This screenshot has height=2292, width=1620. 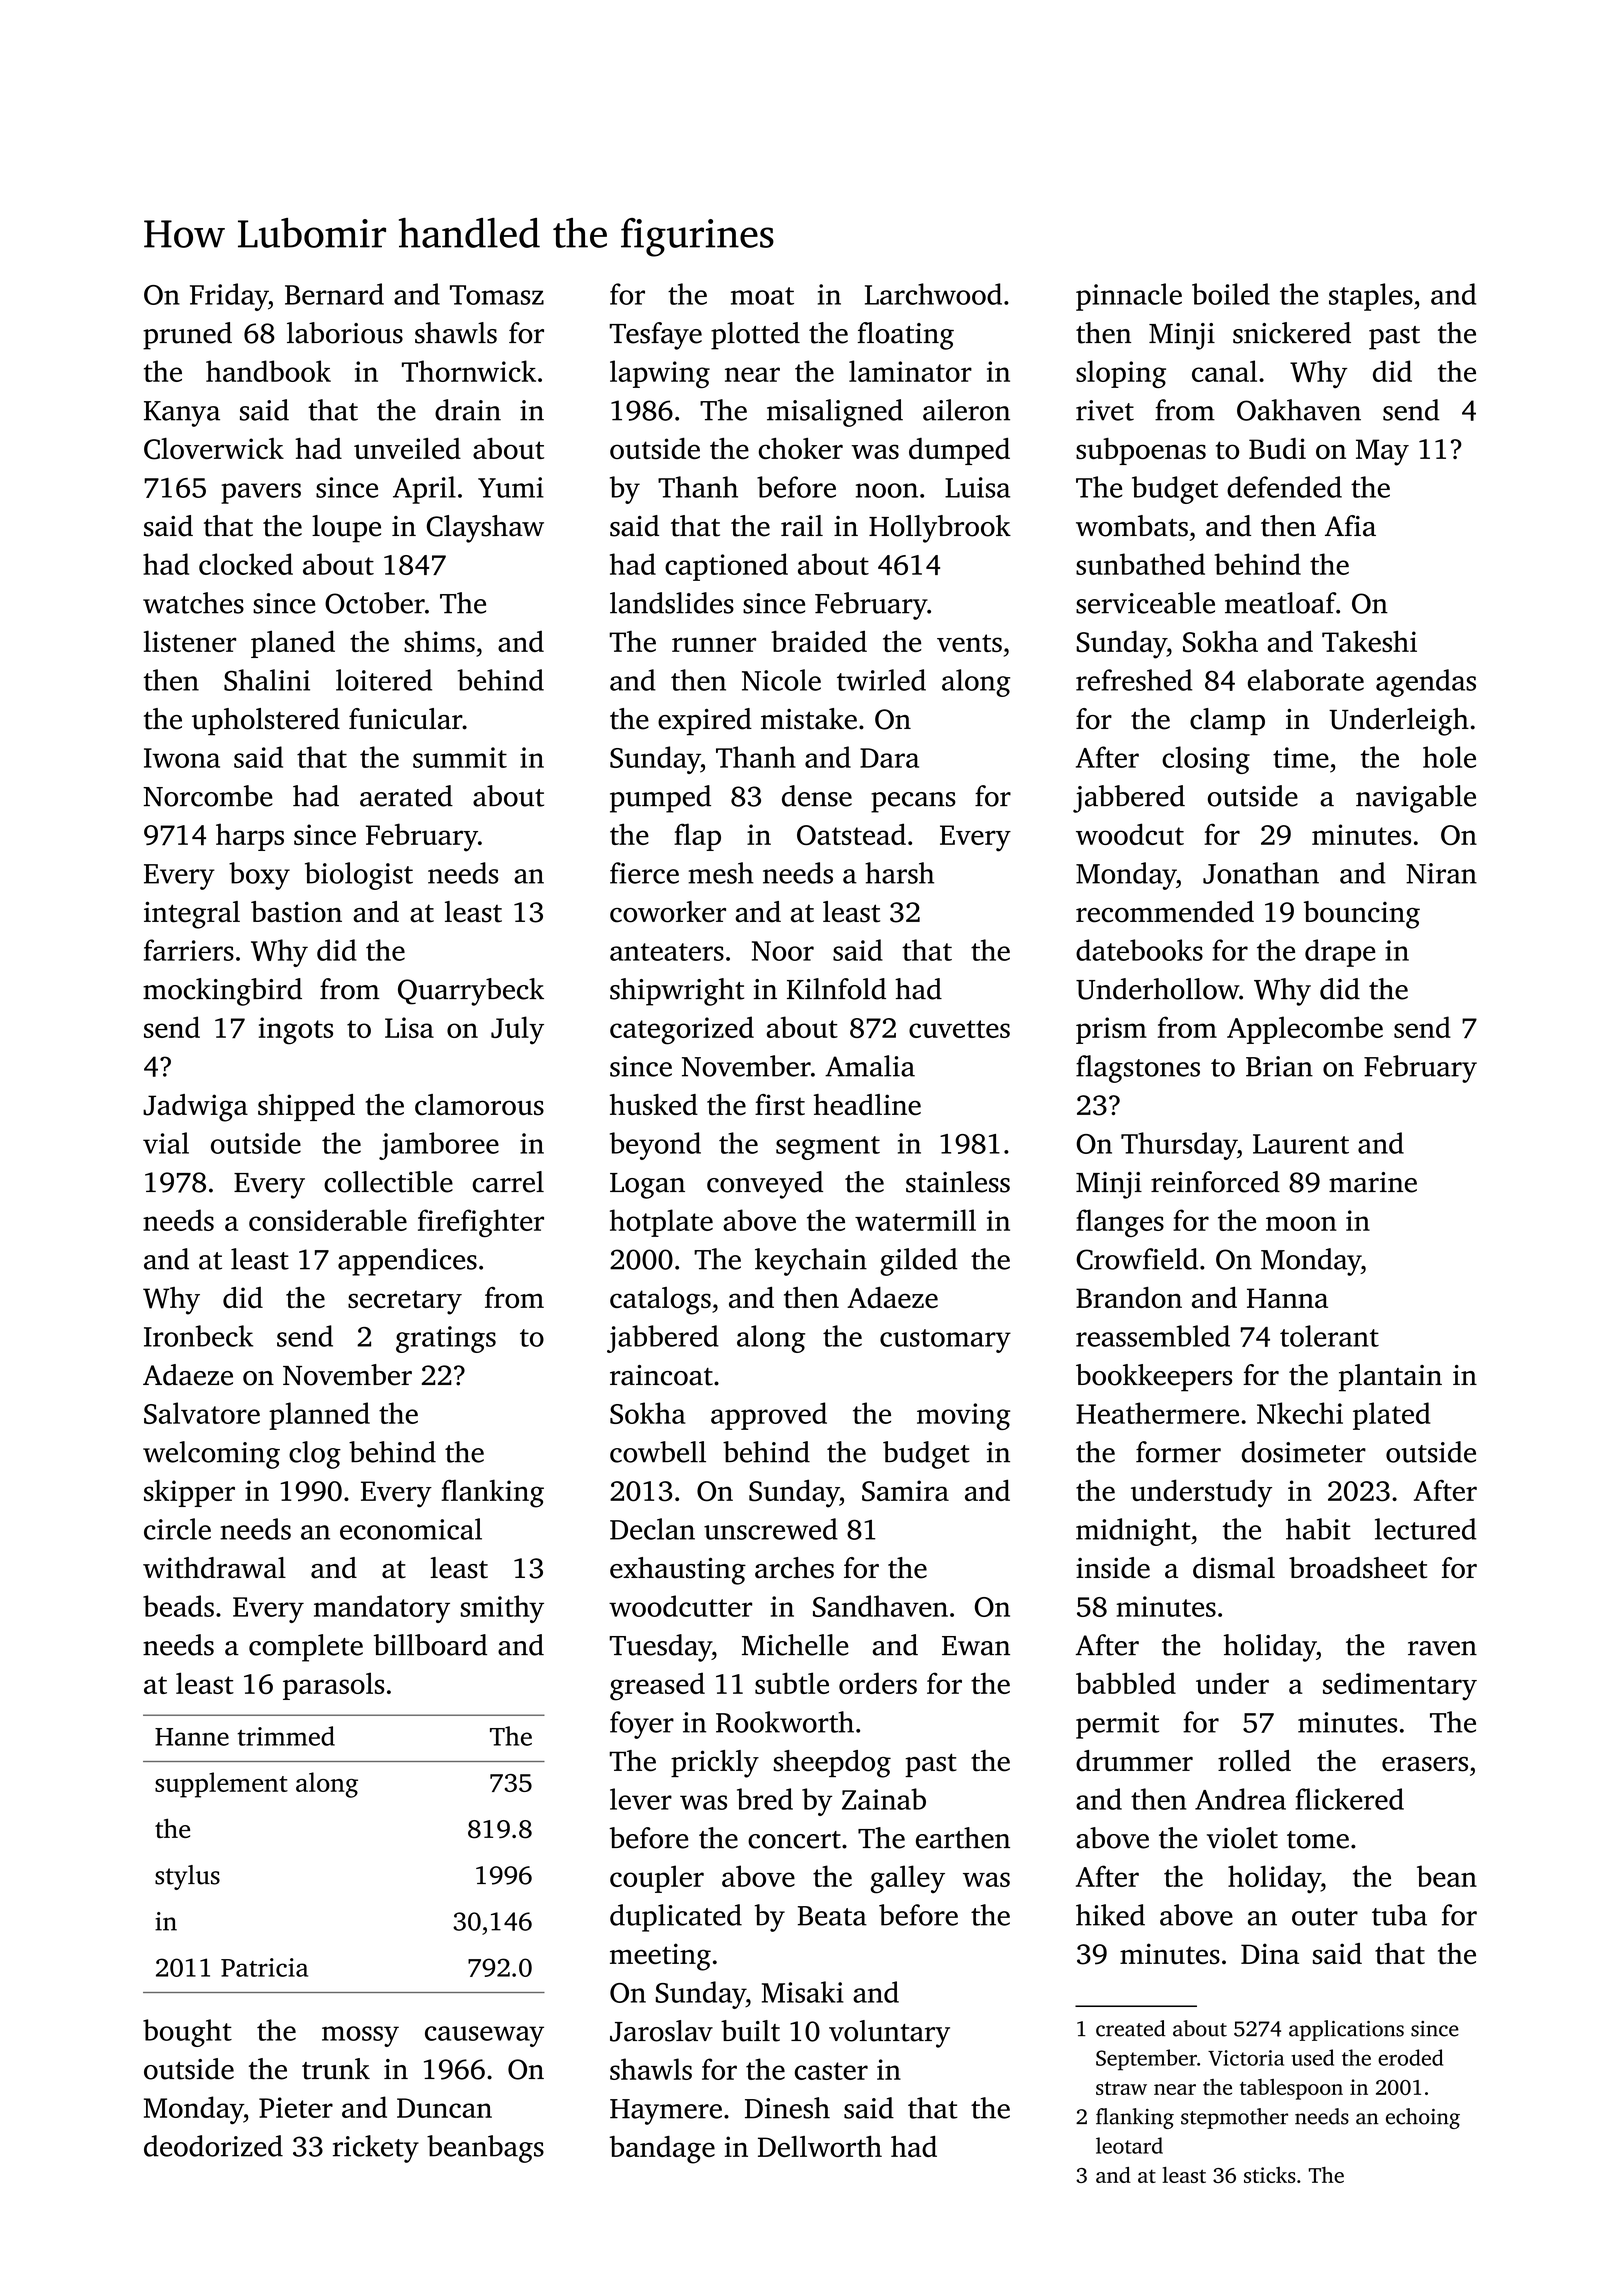 I want to click on Ironbeck, so click(x=198, y=1336).
